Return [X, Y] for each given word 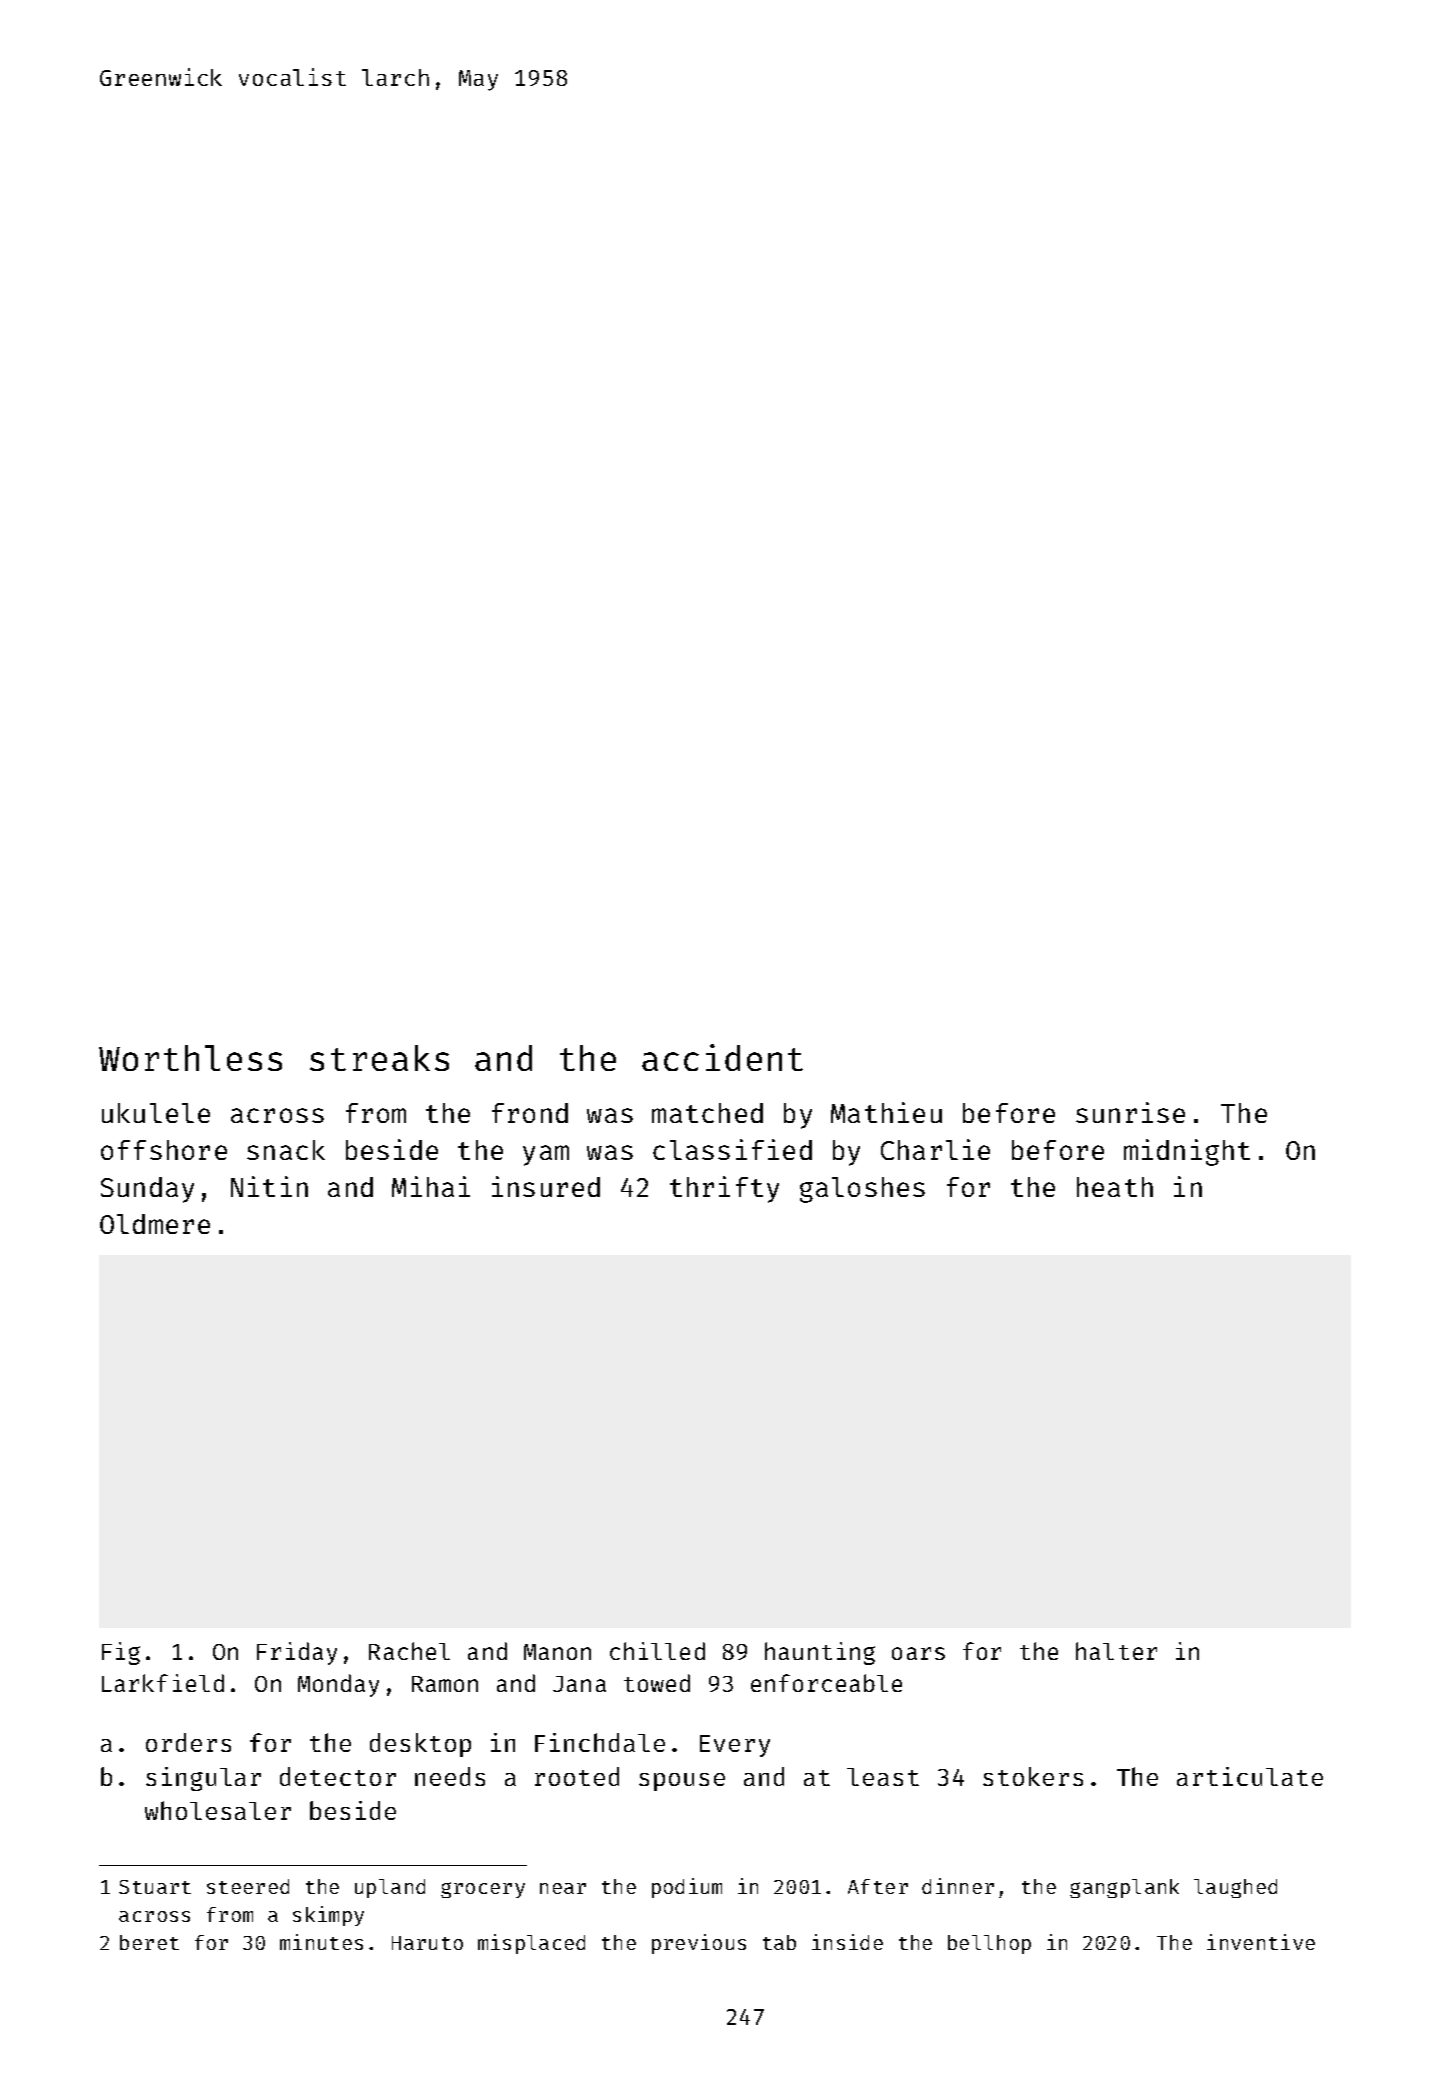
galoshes [862, 1190]
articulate [1250, 1776]
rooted [577, 1776]
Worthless [190, 1058]
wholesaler [218, 1810]
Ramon [445, 1684]
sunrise [1130, 1112]
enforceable [826, 1683]
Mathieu [886, 1112]
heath [1115, 1187]
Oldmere [155, 1224]
